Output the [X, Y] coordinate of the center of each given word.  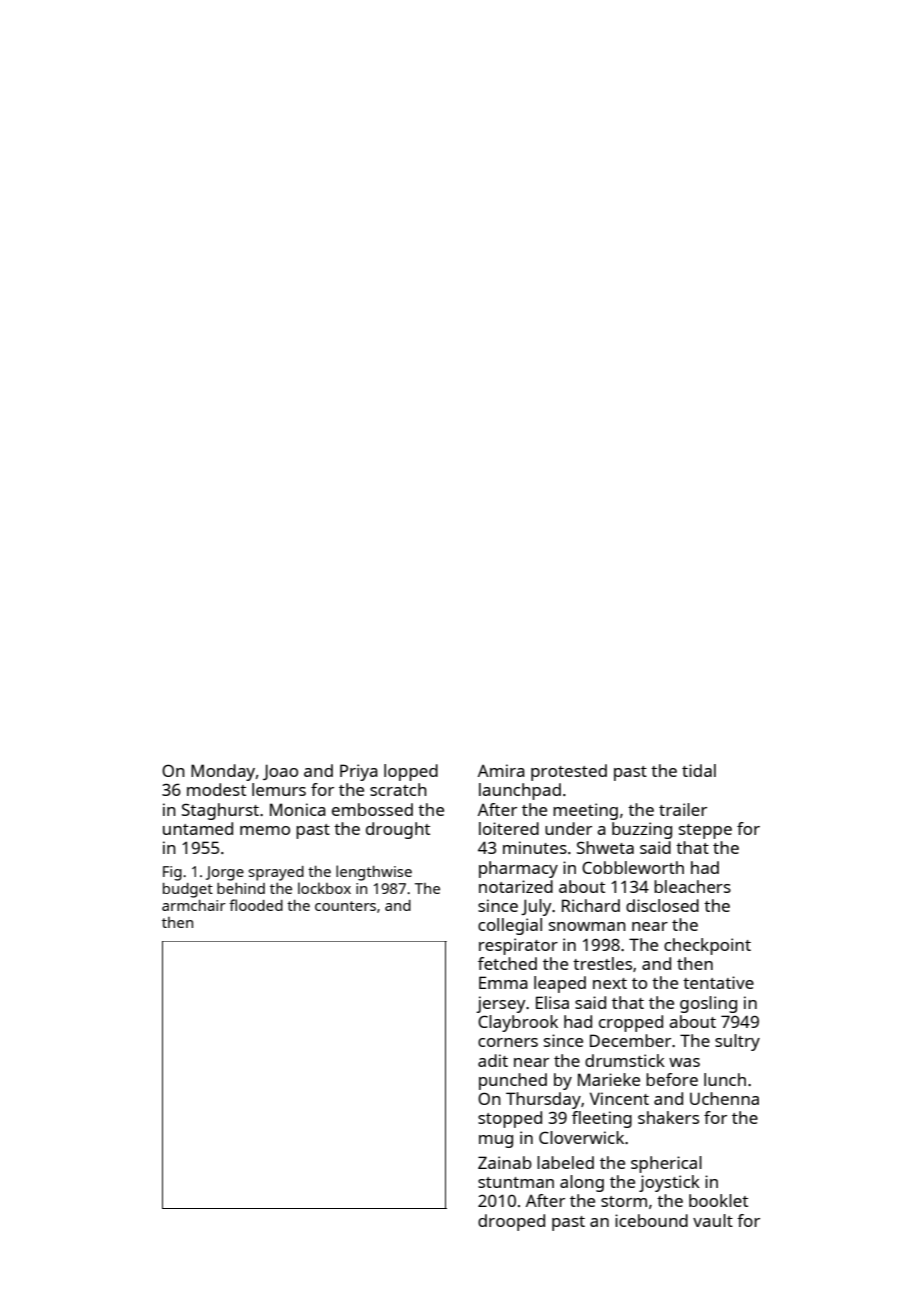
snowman [587, 926]
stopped [510, 1119]
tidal [699, 770]
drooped [511, 1222]
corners [508, 1042]
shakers [668, 1117]
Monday [223, 772]
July [536, 907]
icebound [651, 1220]
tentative [718, 982]
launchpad [520, 791]
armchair [194, 905]
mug [496, 1141]
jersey [501, 1004]
